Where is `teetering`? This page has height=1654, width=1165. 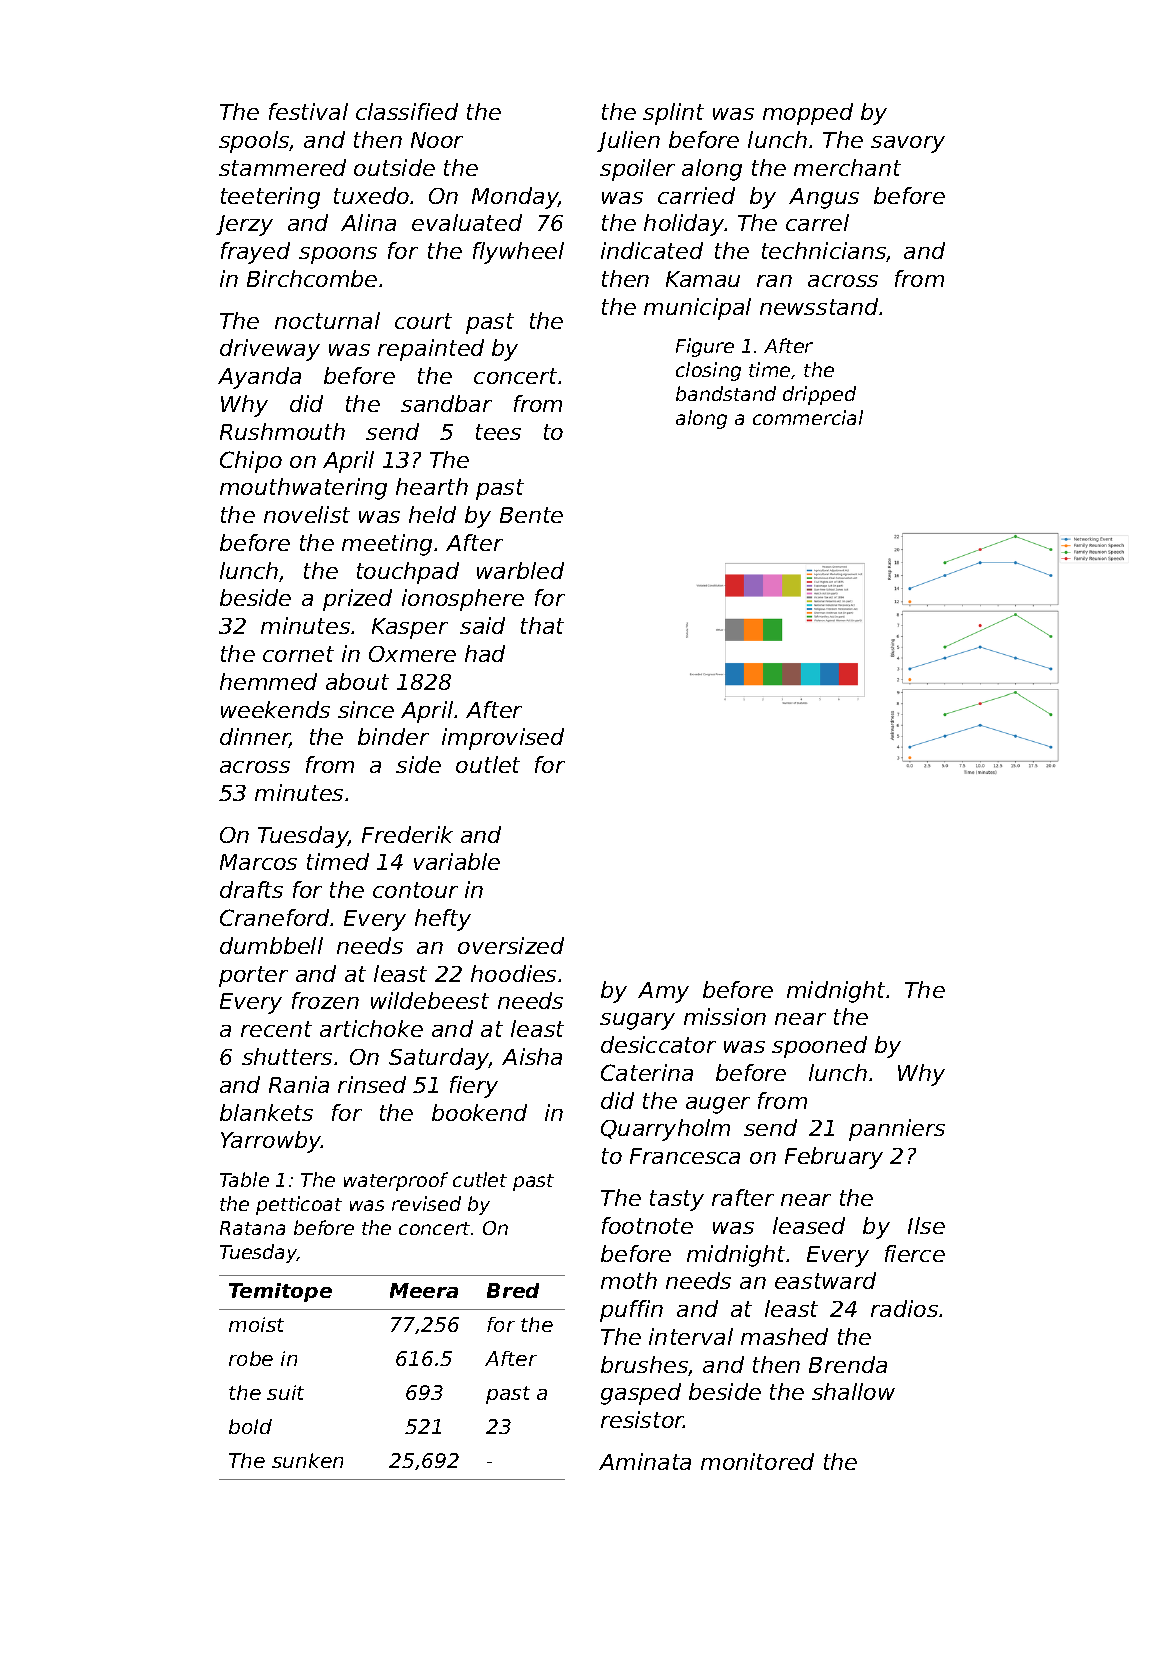
teetering is located at coordinates (270, 198).
